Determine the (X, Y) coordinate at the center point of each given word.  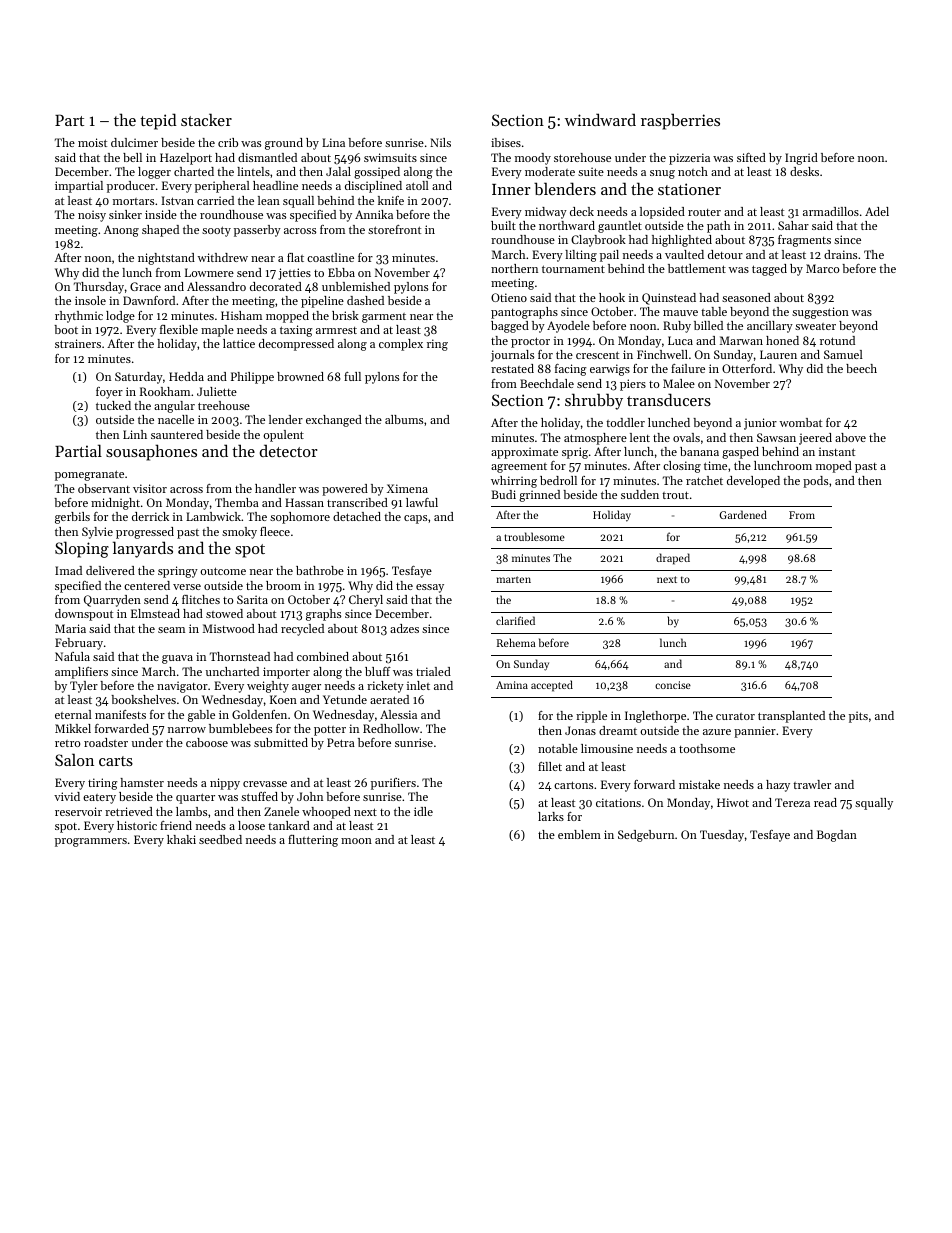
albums (404, 419)
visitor (150, 488)
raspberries (680, 121)
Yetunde (345, 699)
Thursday (99, 288)
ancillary (770, 327)
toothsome (707, 748)
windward (600, 119)
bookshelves (143, 699)
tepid (158, 121)
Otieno (509, 297)
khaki (181, 839)
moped (834, 467)
